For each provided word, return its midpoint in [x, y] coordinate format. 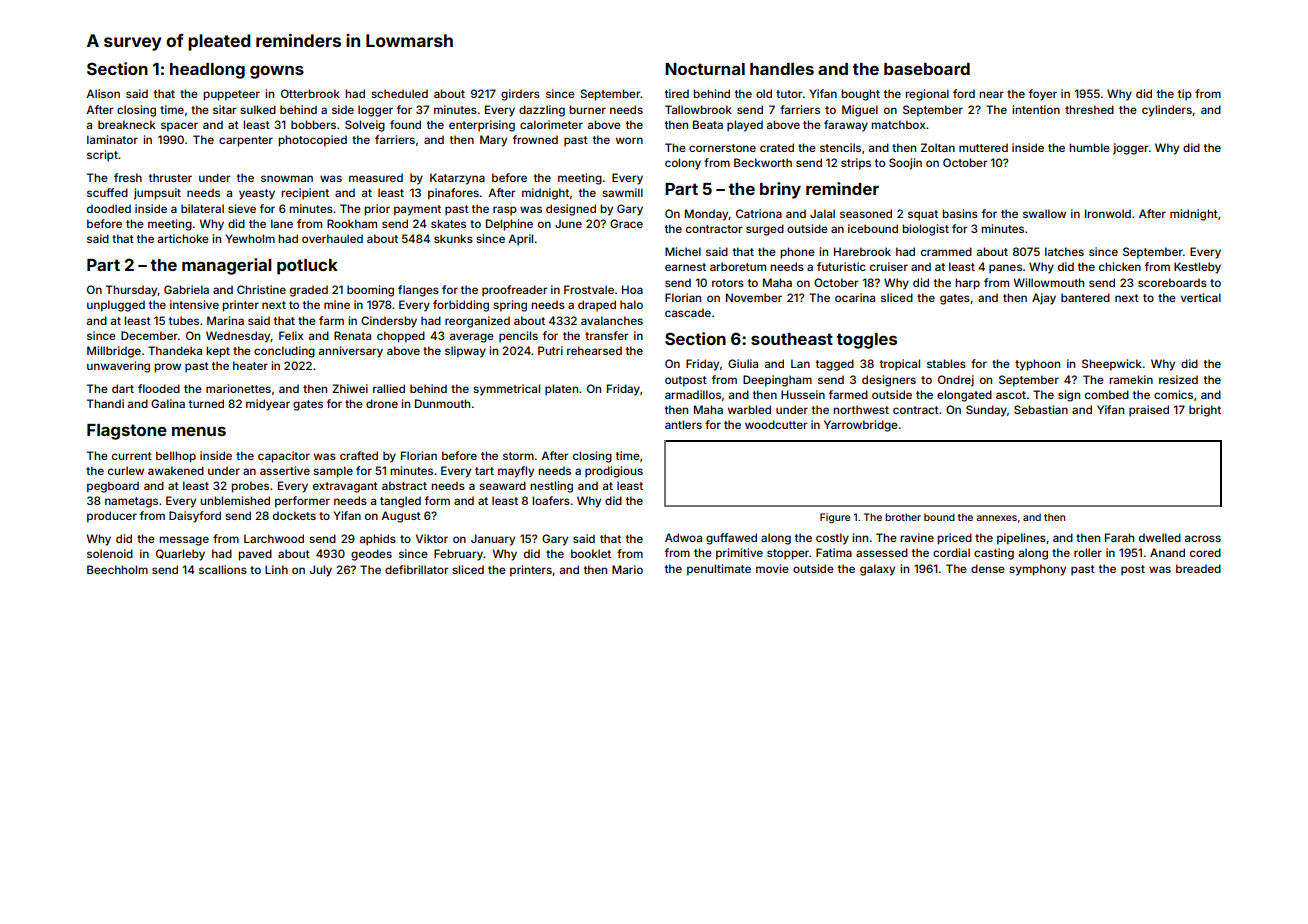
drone [382, 403]
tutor [789, 94]
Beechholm [117, 569]
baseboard [927, 69]
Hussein [803, 394]
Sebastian [1041, 409]
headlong [207, 71]
